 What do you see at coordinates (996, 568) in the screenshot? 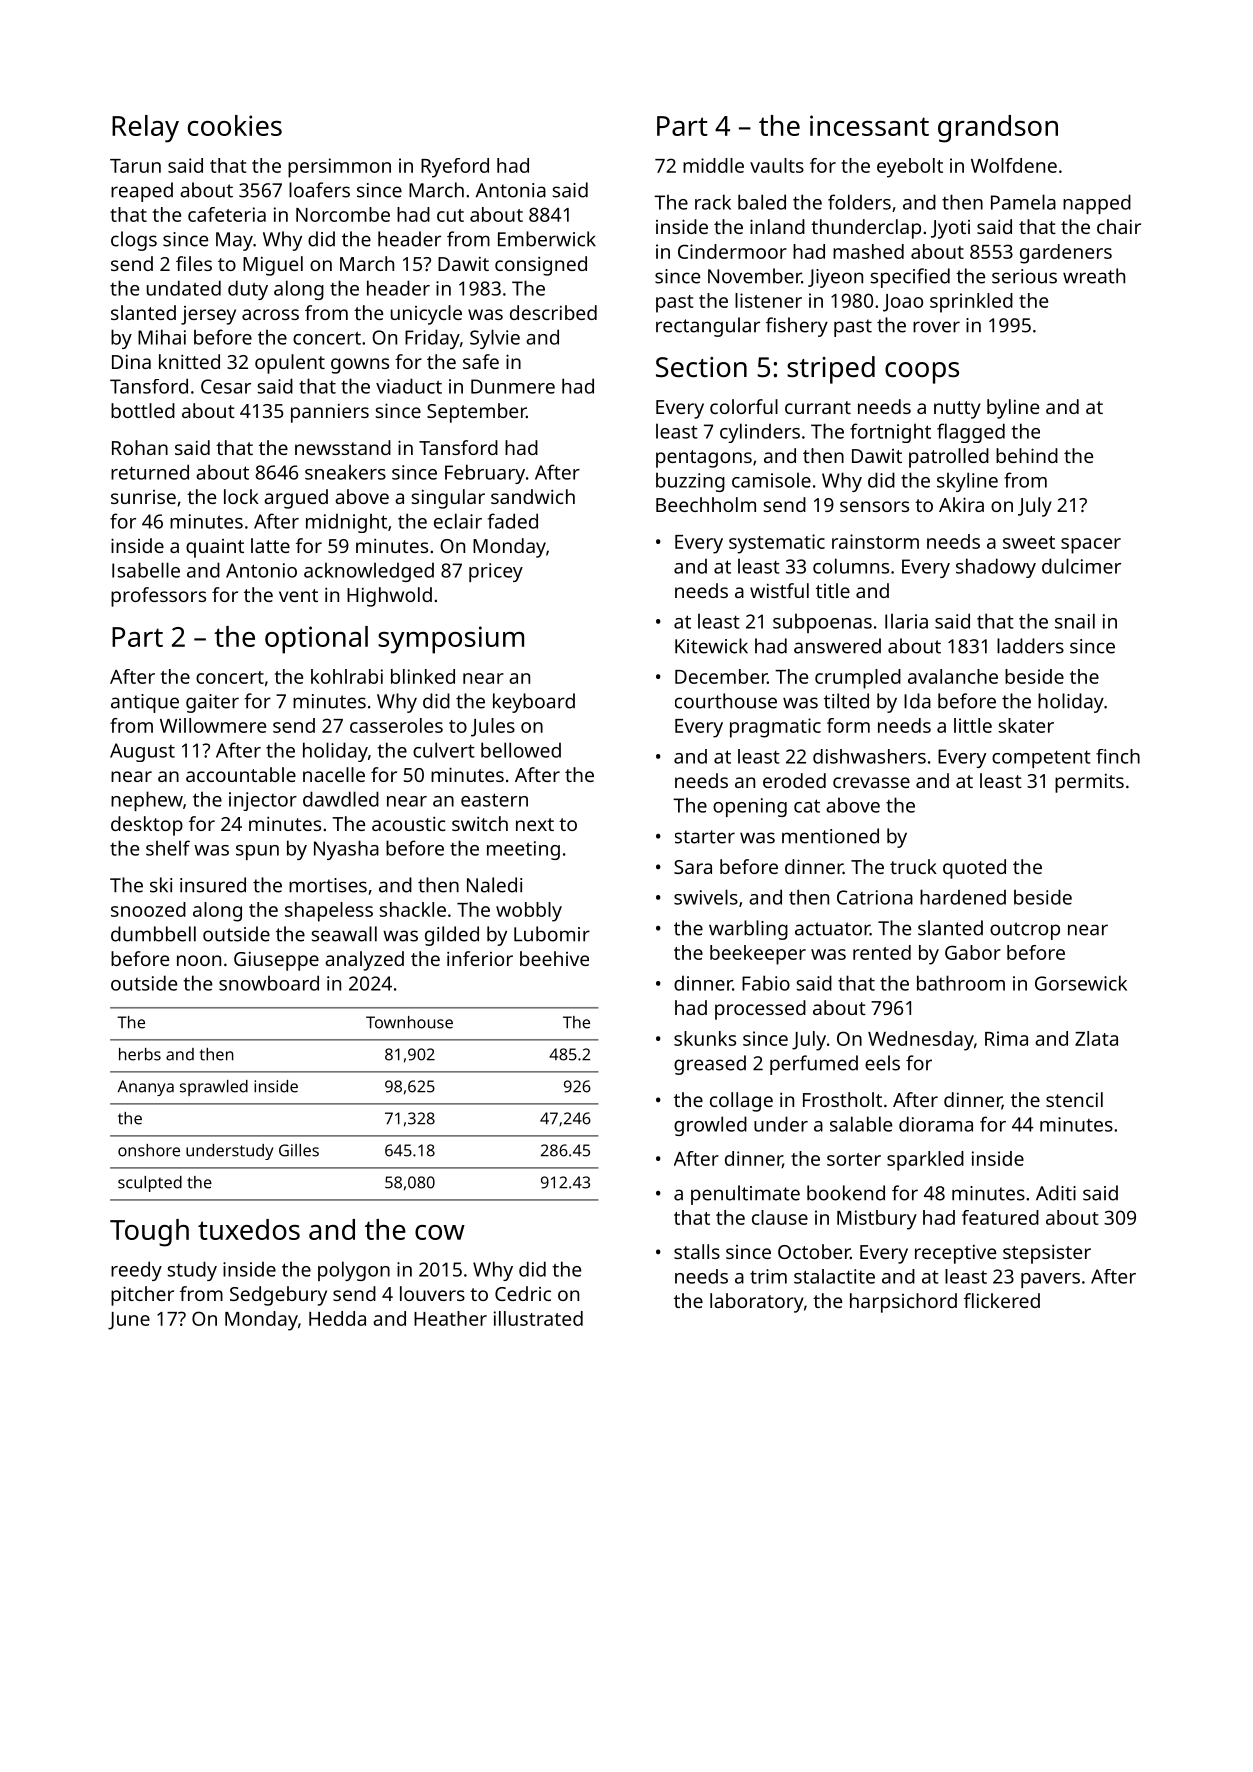
I see `shadowy` at bounding box center [996, 568].
